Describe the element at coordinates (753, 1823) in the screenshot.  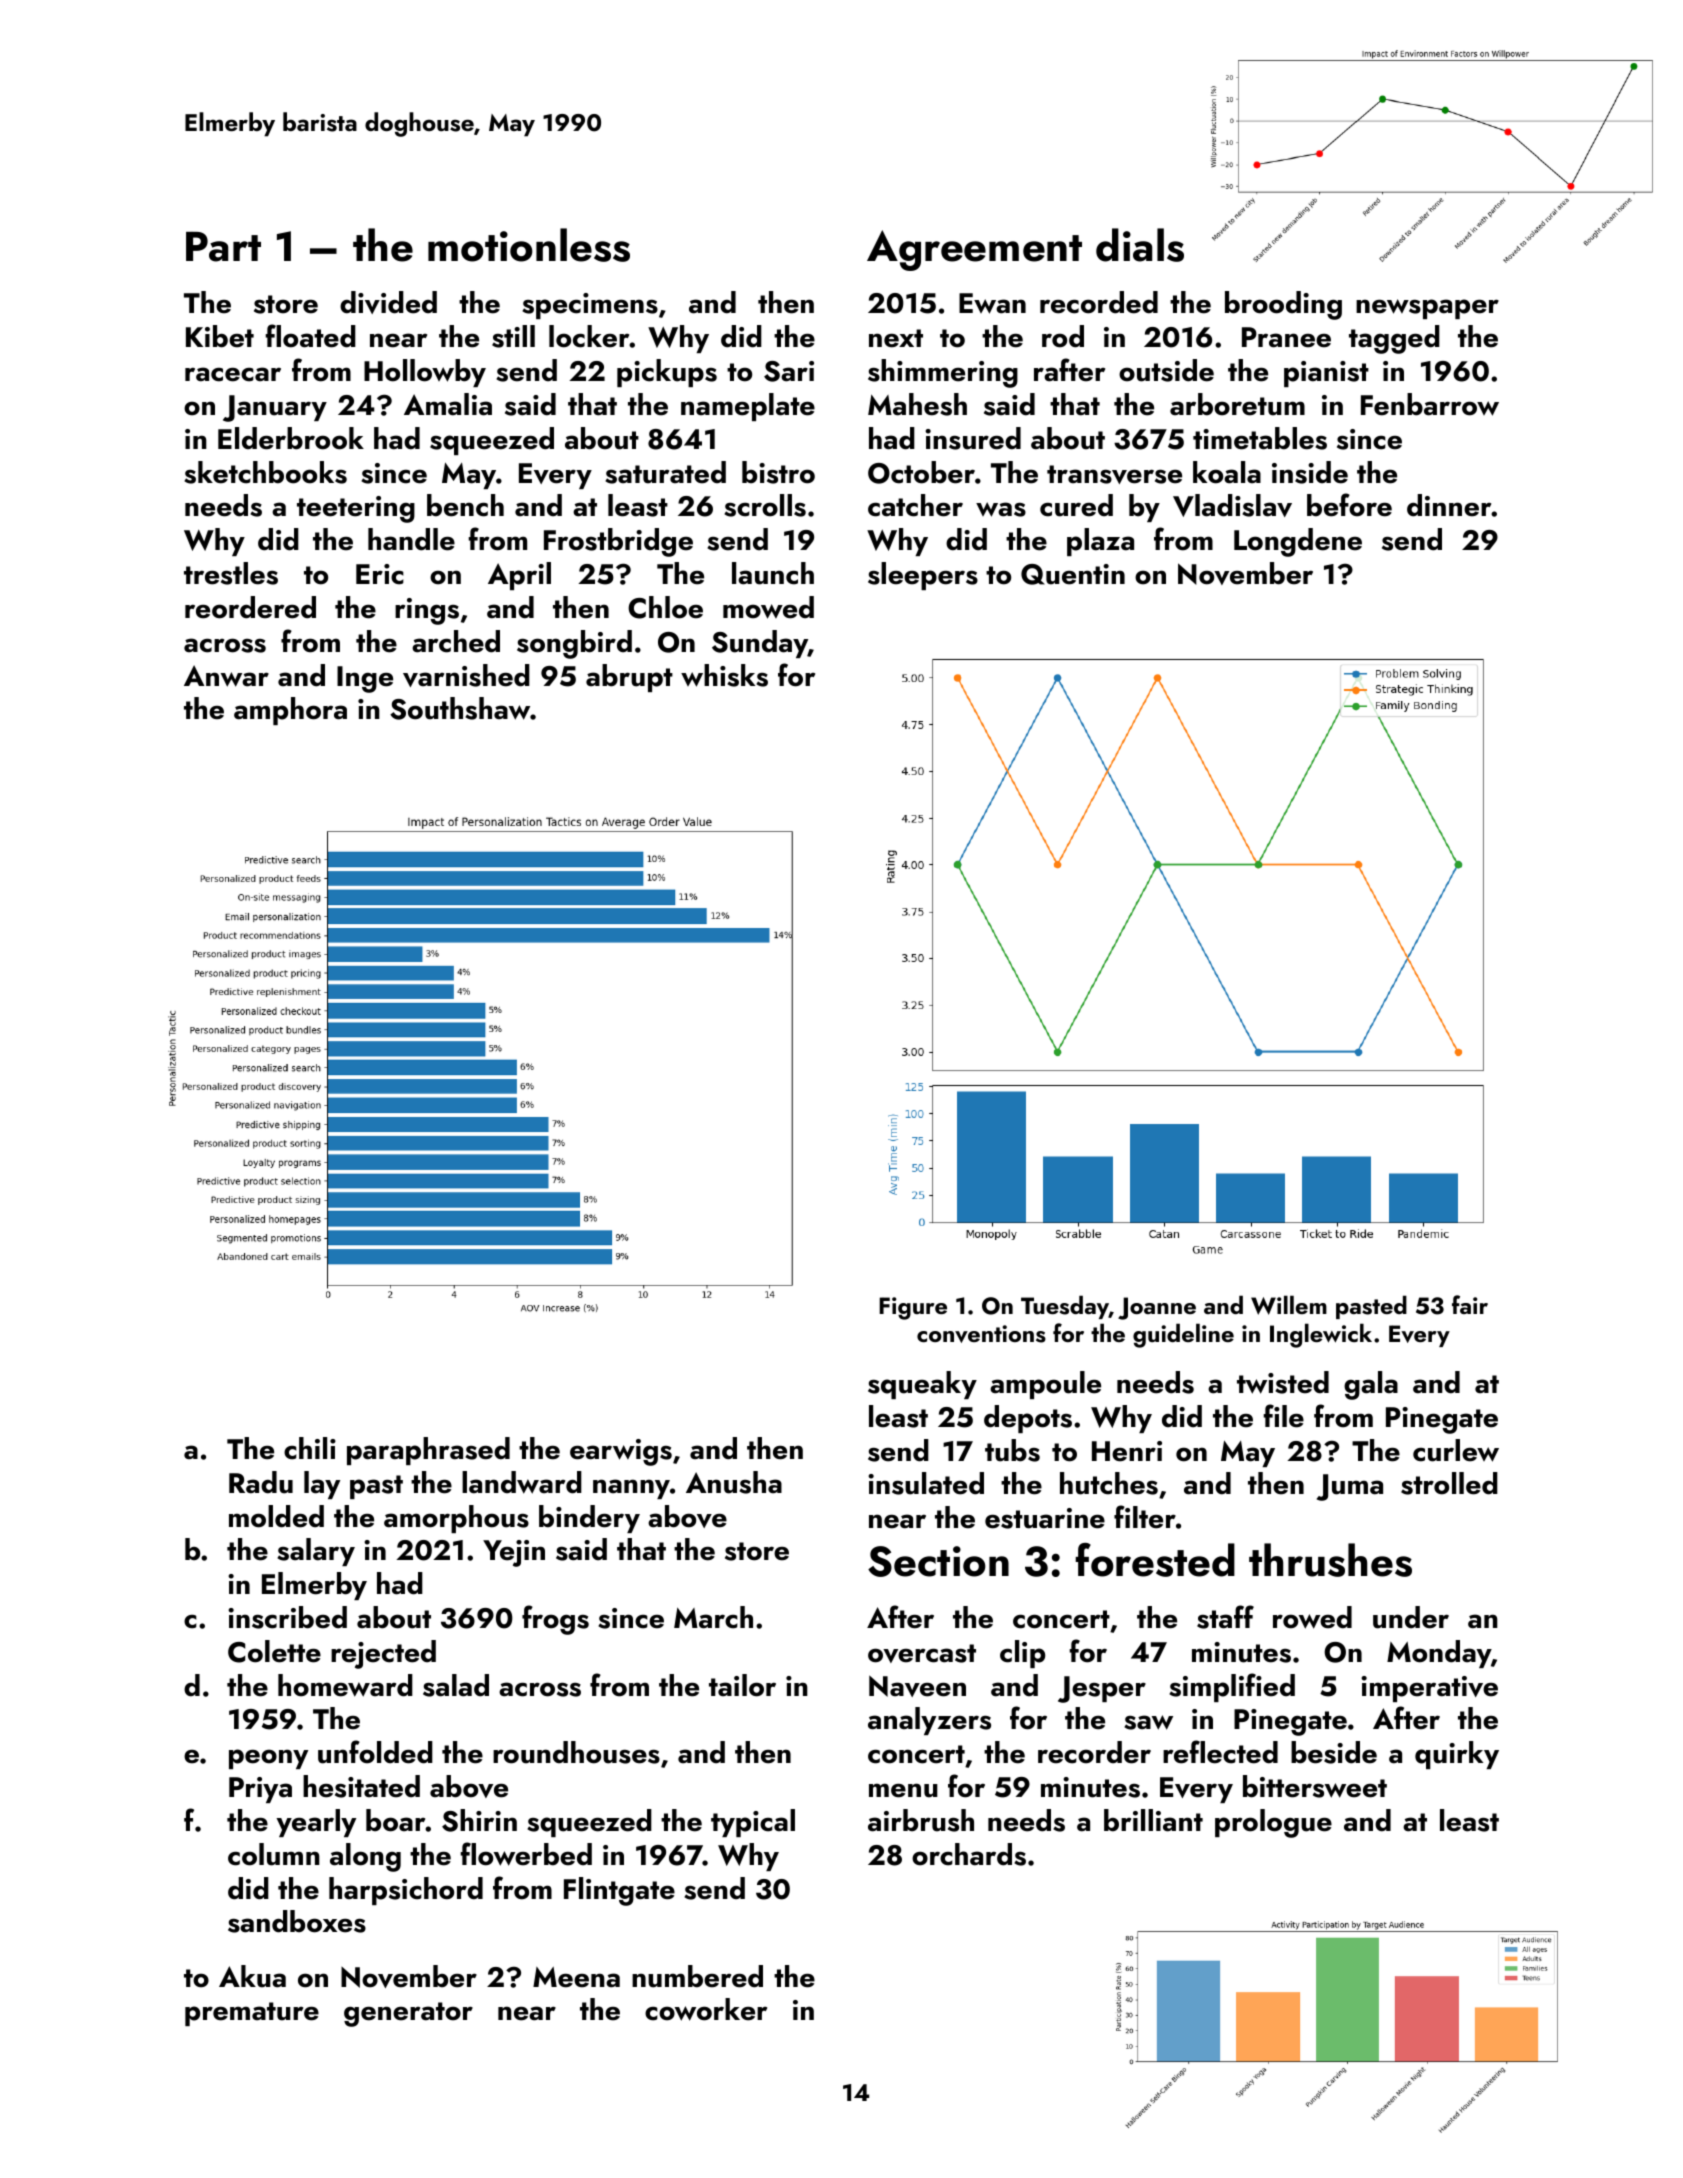
I see `typical` at that location.
